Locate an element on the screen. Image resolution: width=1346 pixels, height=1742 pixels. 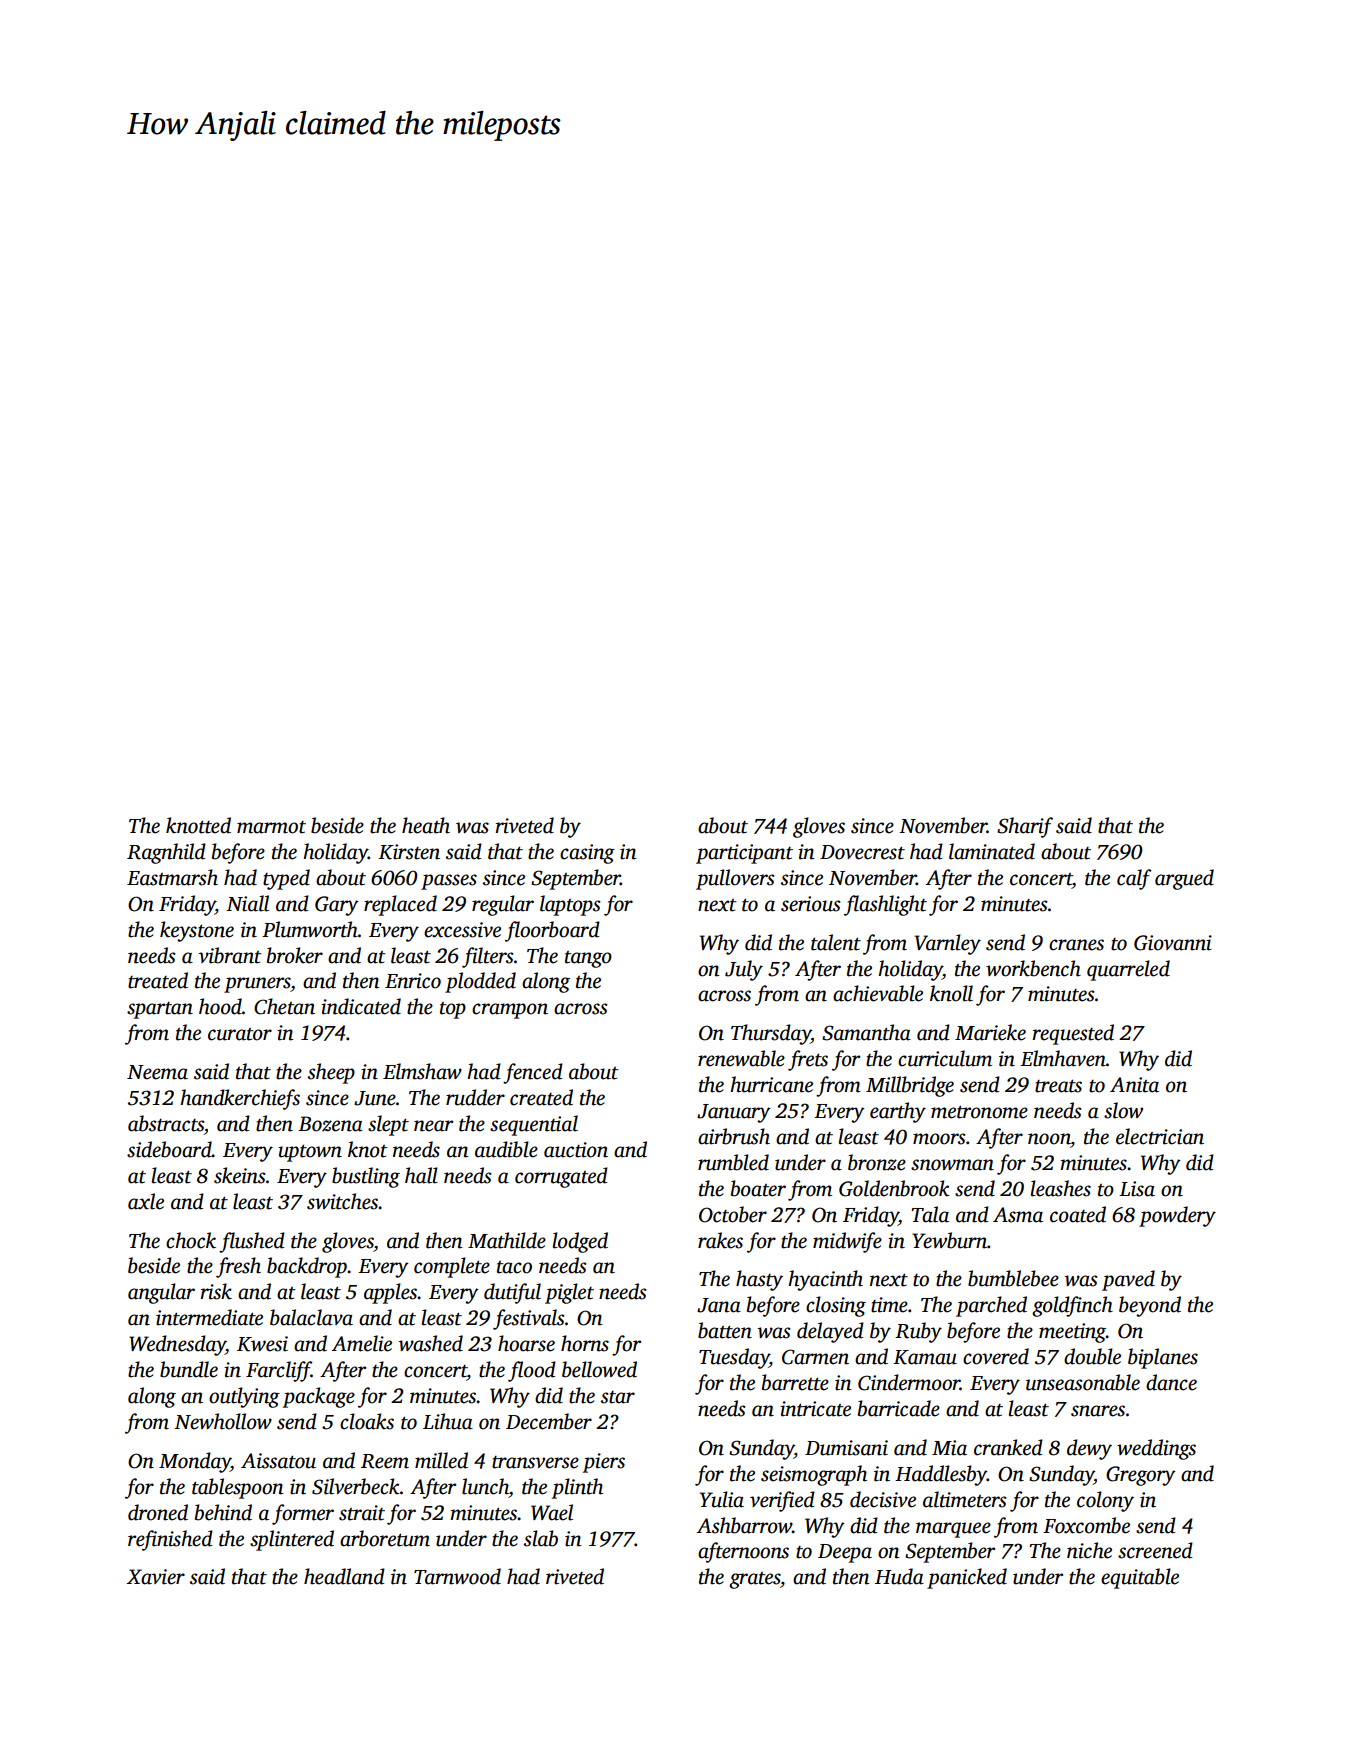
intermediate is located at coordinates (209, 1317).
